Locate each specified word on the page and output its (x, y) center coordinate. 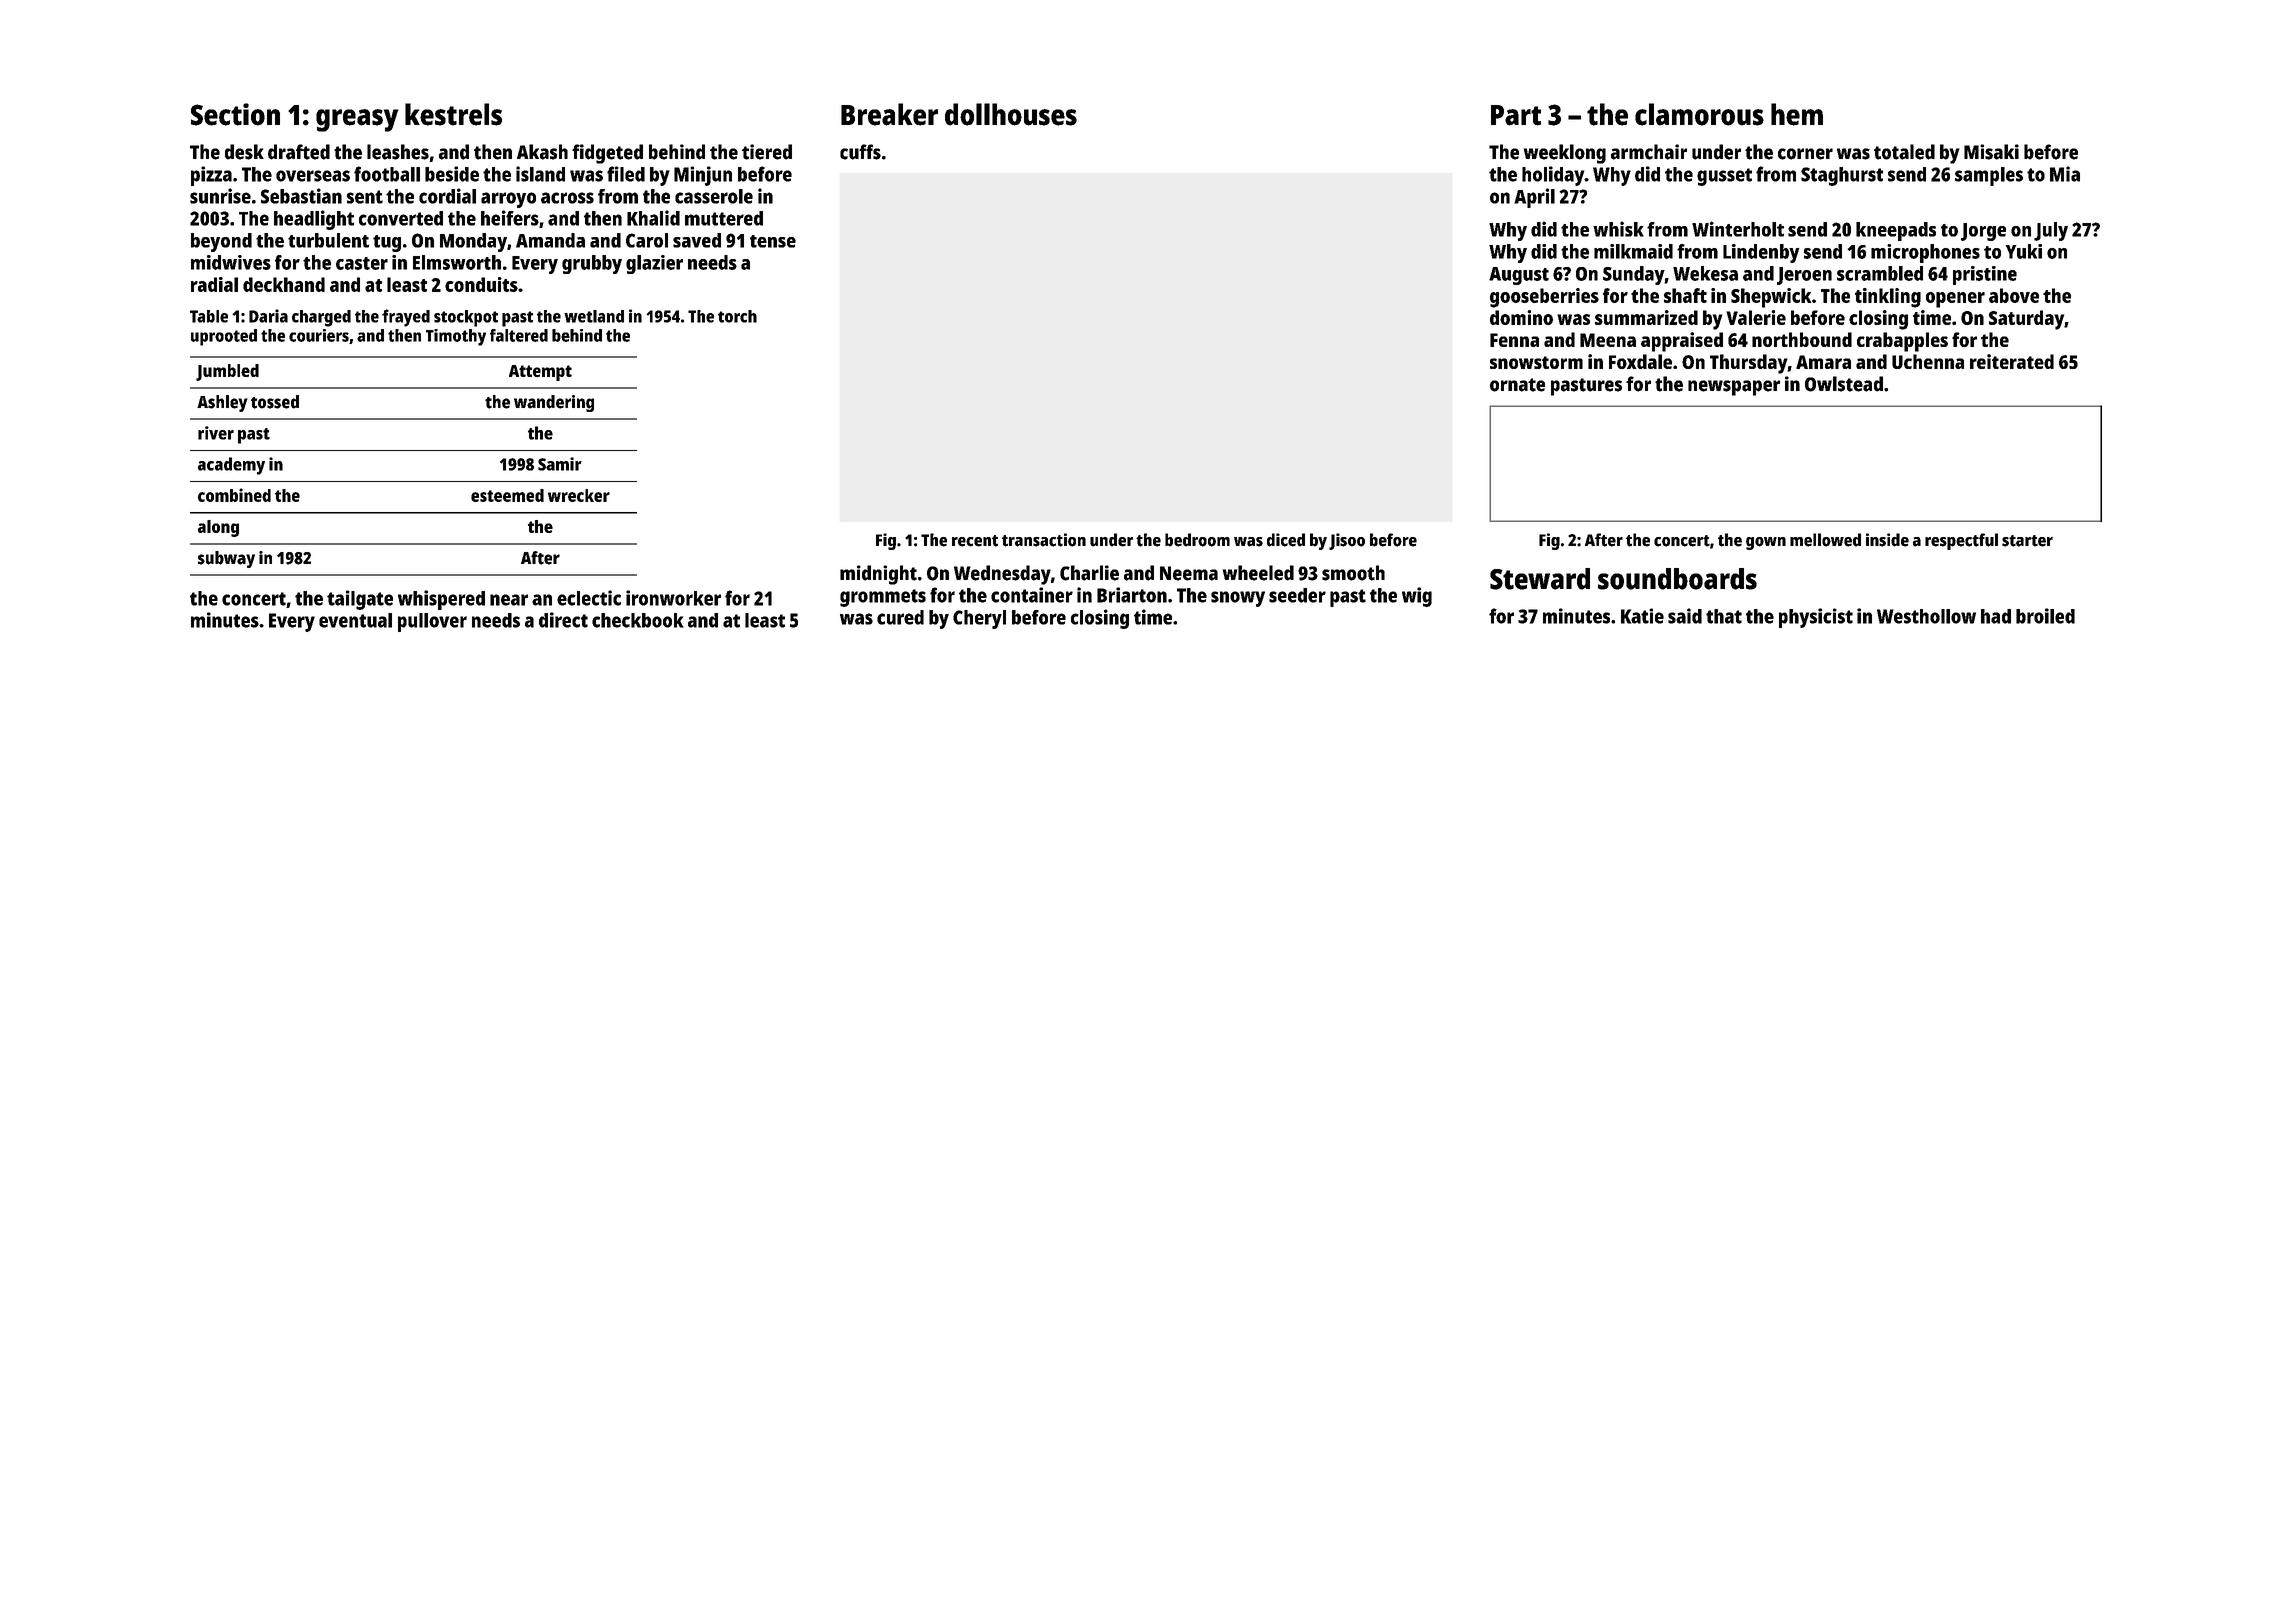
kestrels (453, 114)
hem (1797, 114)
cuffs (860, 152)
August (1519, 276)
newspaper (1734, 388)
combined (234, 495)
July (2051, 231)
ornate (1517, 385)
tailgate (360, 600)
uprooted (224, 337)
